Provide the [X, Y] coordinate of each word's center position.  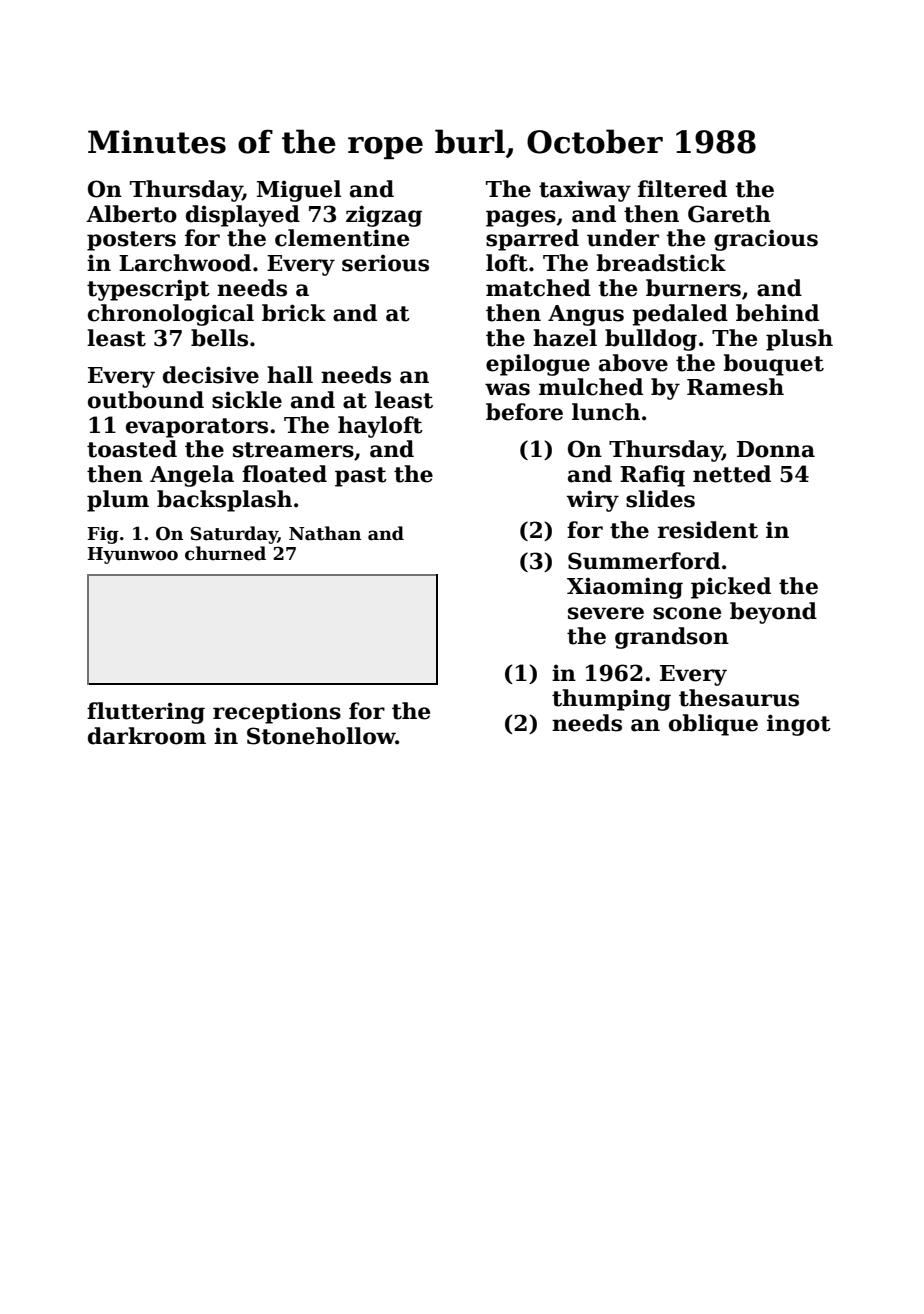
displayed [243, 216]
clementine [342, 238]
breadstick [661, 263]
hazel [565, 338]
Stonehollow [321, 736]
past [361, 477]
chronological [171, 315]
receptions [277, 713]
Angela [192, 476]
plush [799, 340]
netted [732, 474]
